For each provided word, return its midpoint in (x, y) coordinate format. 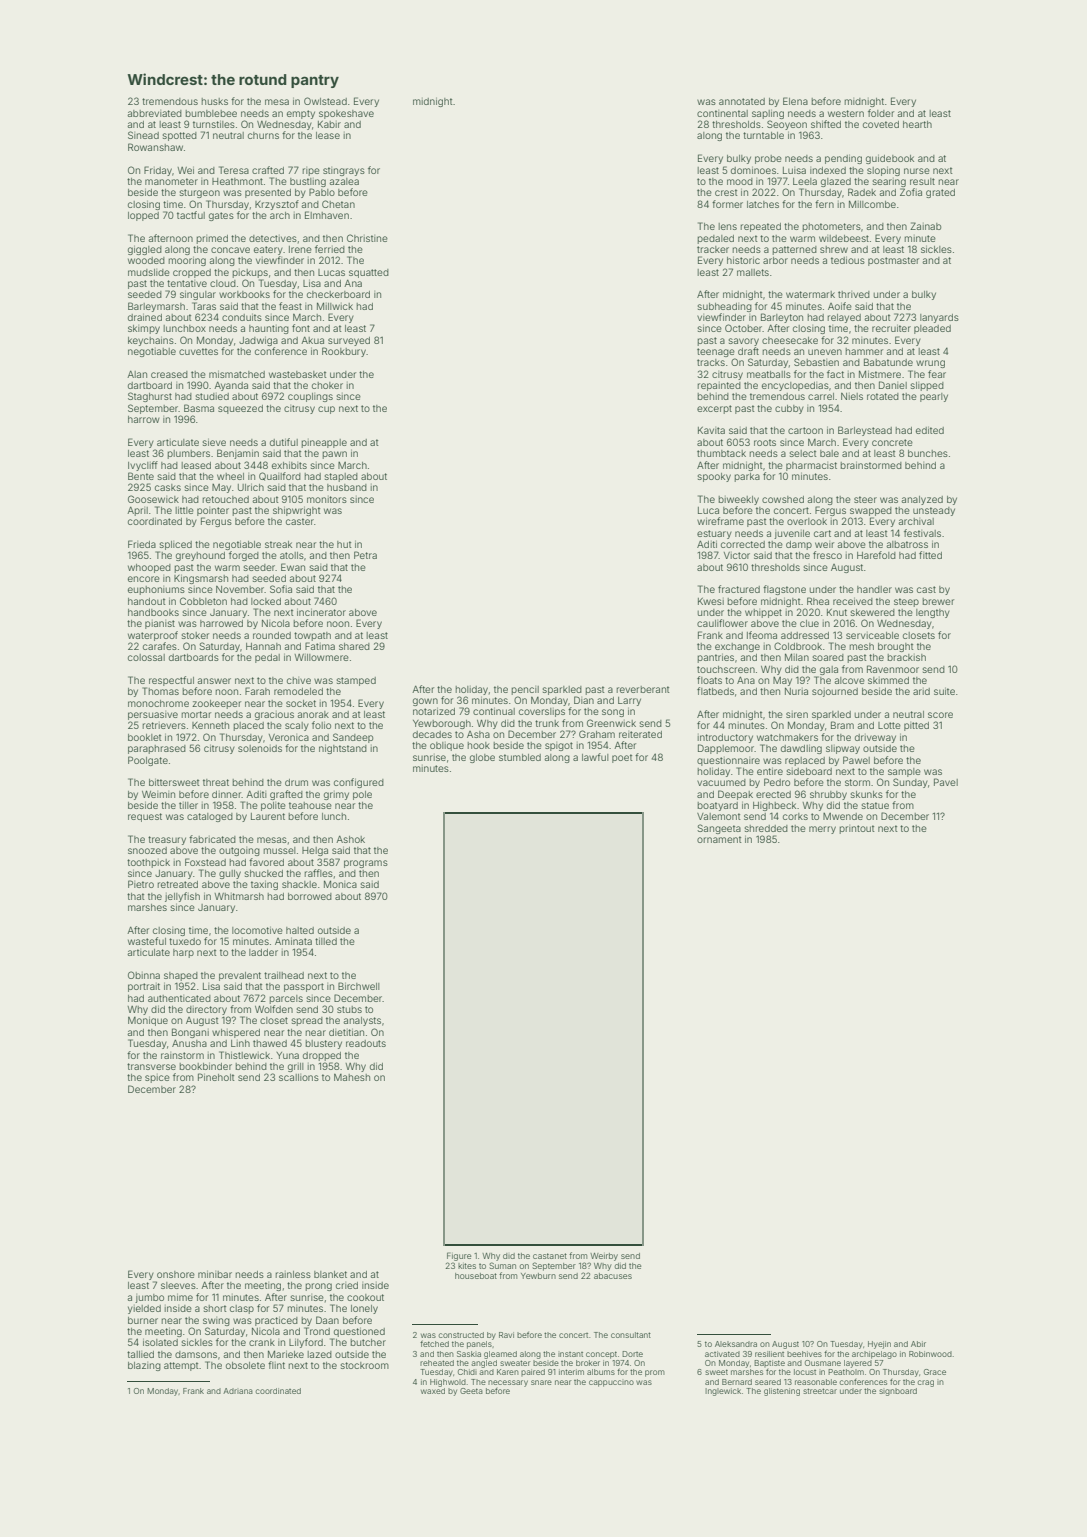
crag (925, 1383)
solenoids (260, 748)
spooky (714, 477)
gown (425, 702)
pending (843, 159)
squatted (369, 273)
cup (326, 410)
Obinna (144, 975)
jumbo (149, 1298)
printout (857, 829)
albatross (907, 544)
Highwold (448, 1383)
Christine (367, 238)
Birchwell (359, 986)
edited (930, 430)
